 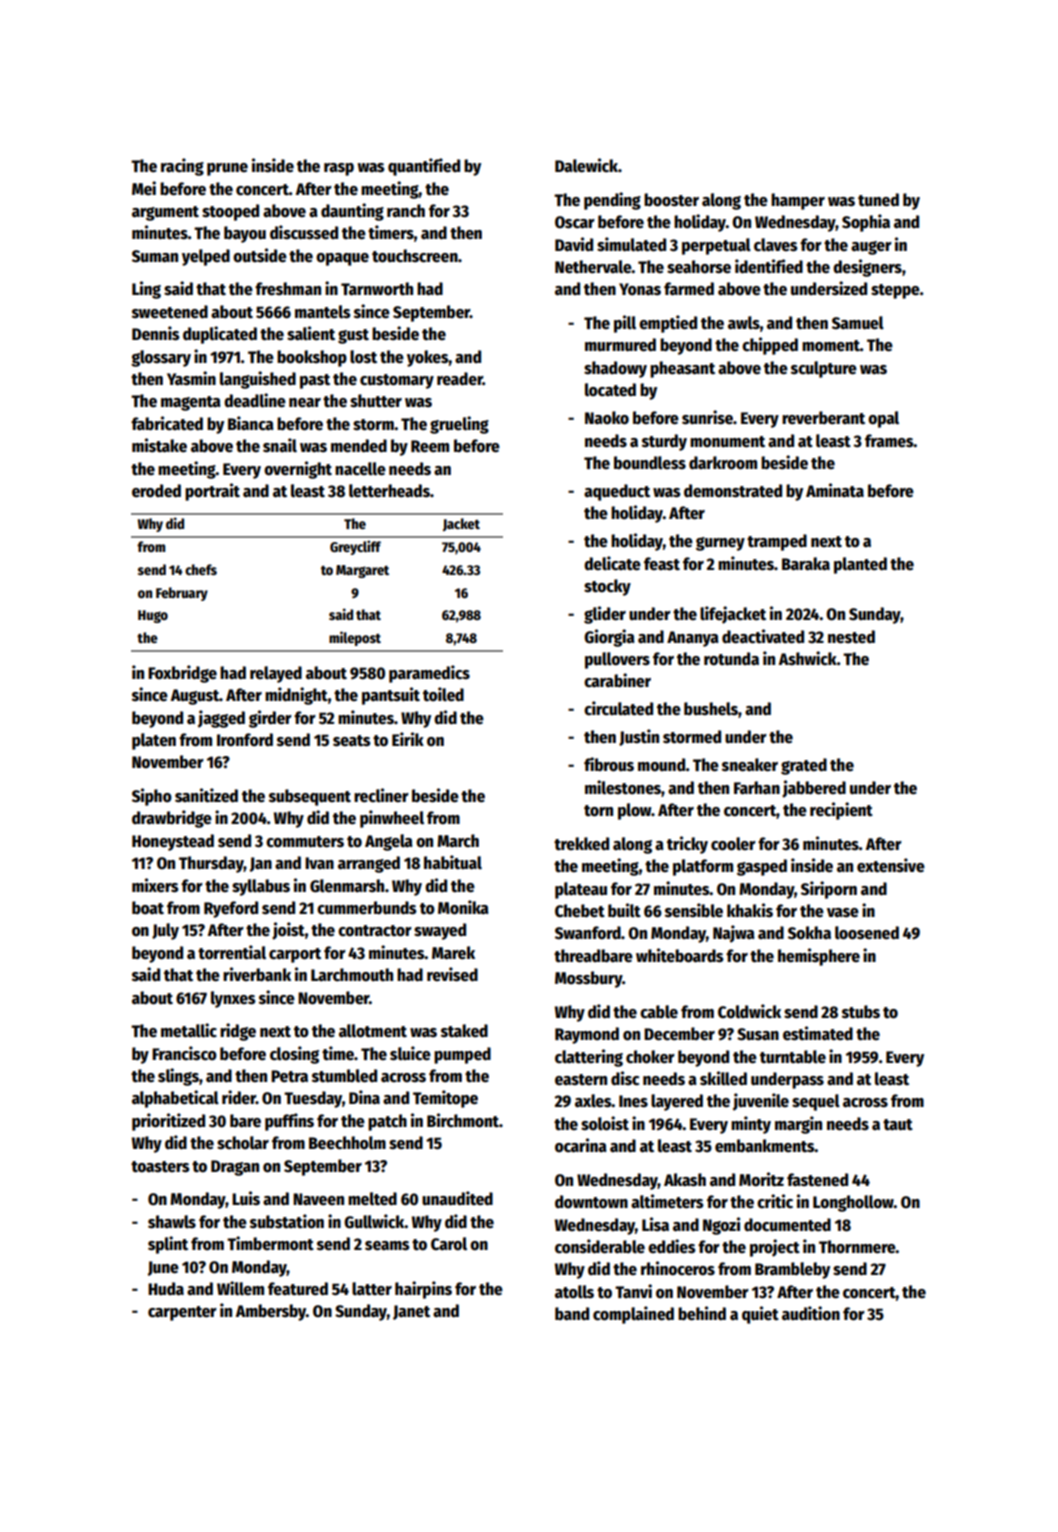 I want to click on David, so click(x=574, y=244).
